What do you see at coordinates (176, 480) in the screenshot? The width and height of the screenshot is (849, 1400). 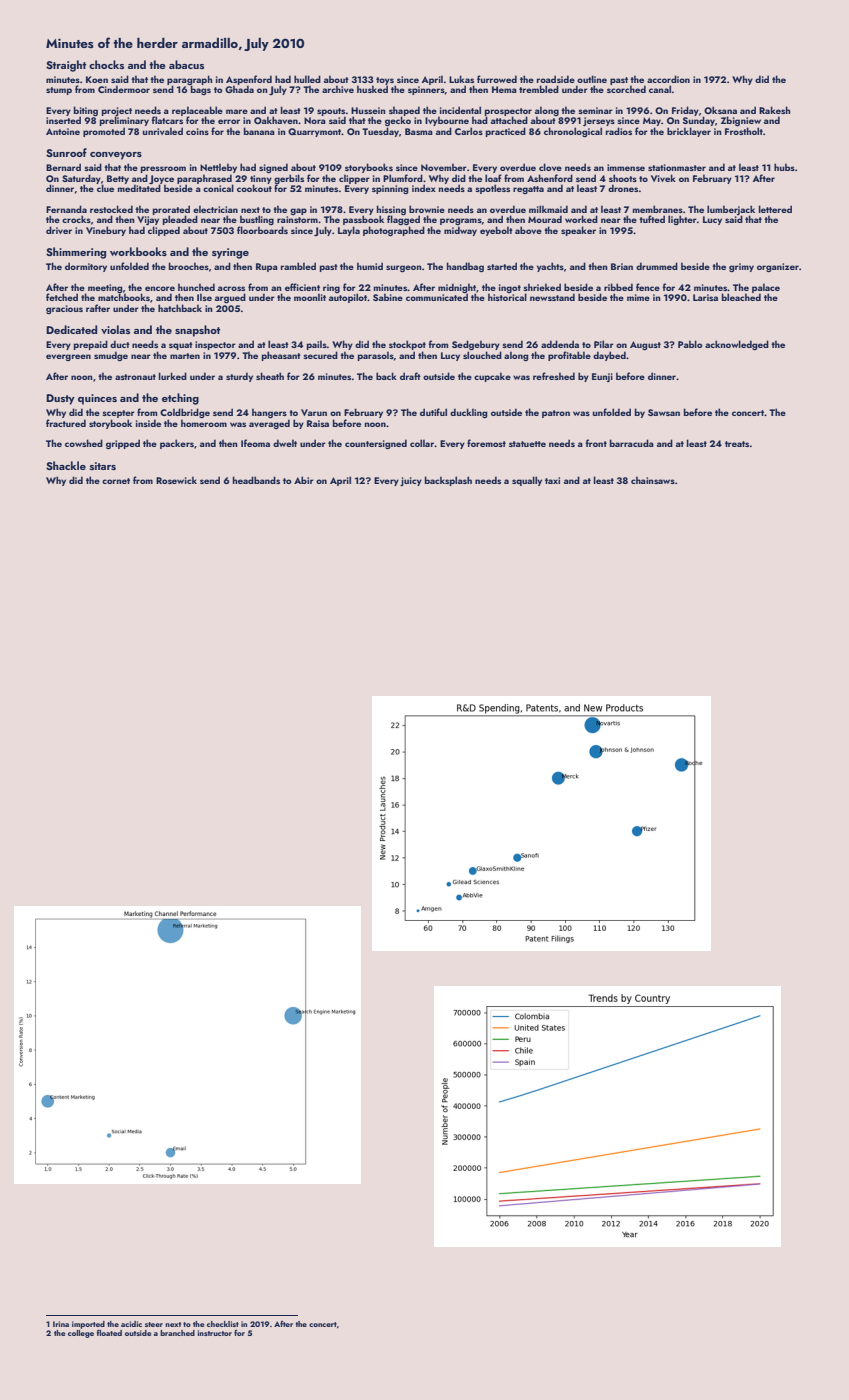 I see `Rosewick` at bounding box center [176, 480].
